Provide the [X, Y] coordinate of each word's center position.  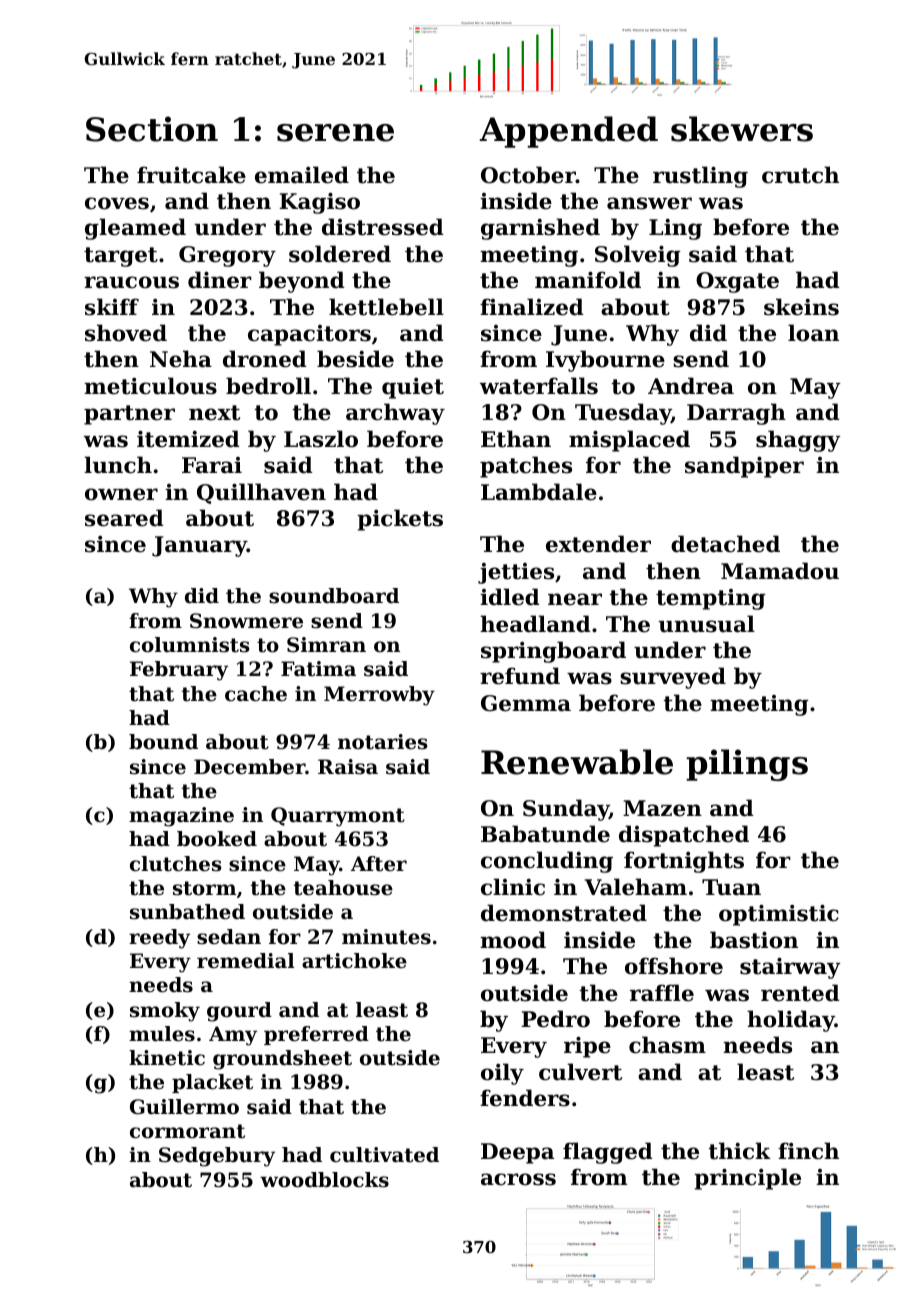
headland [535, 624]
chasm [667, 1045]
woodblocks [324, 1180]
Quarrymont [338, 817]
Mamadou [780, 571]
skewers [742, 129]
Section [152, 129]
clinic [513, 887]
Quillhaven [261, 493]
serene [335, 133]
